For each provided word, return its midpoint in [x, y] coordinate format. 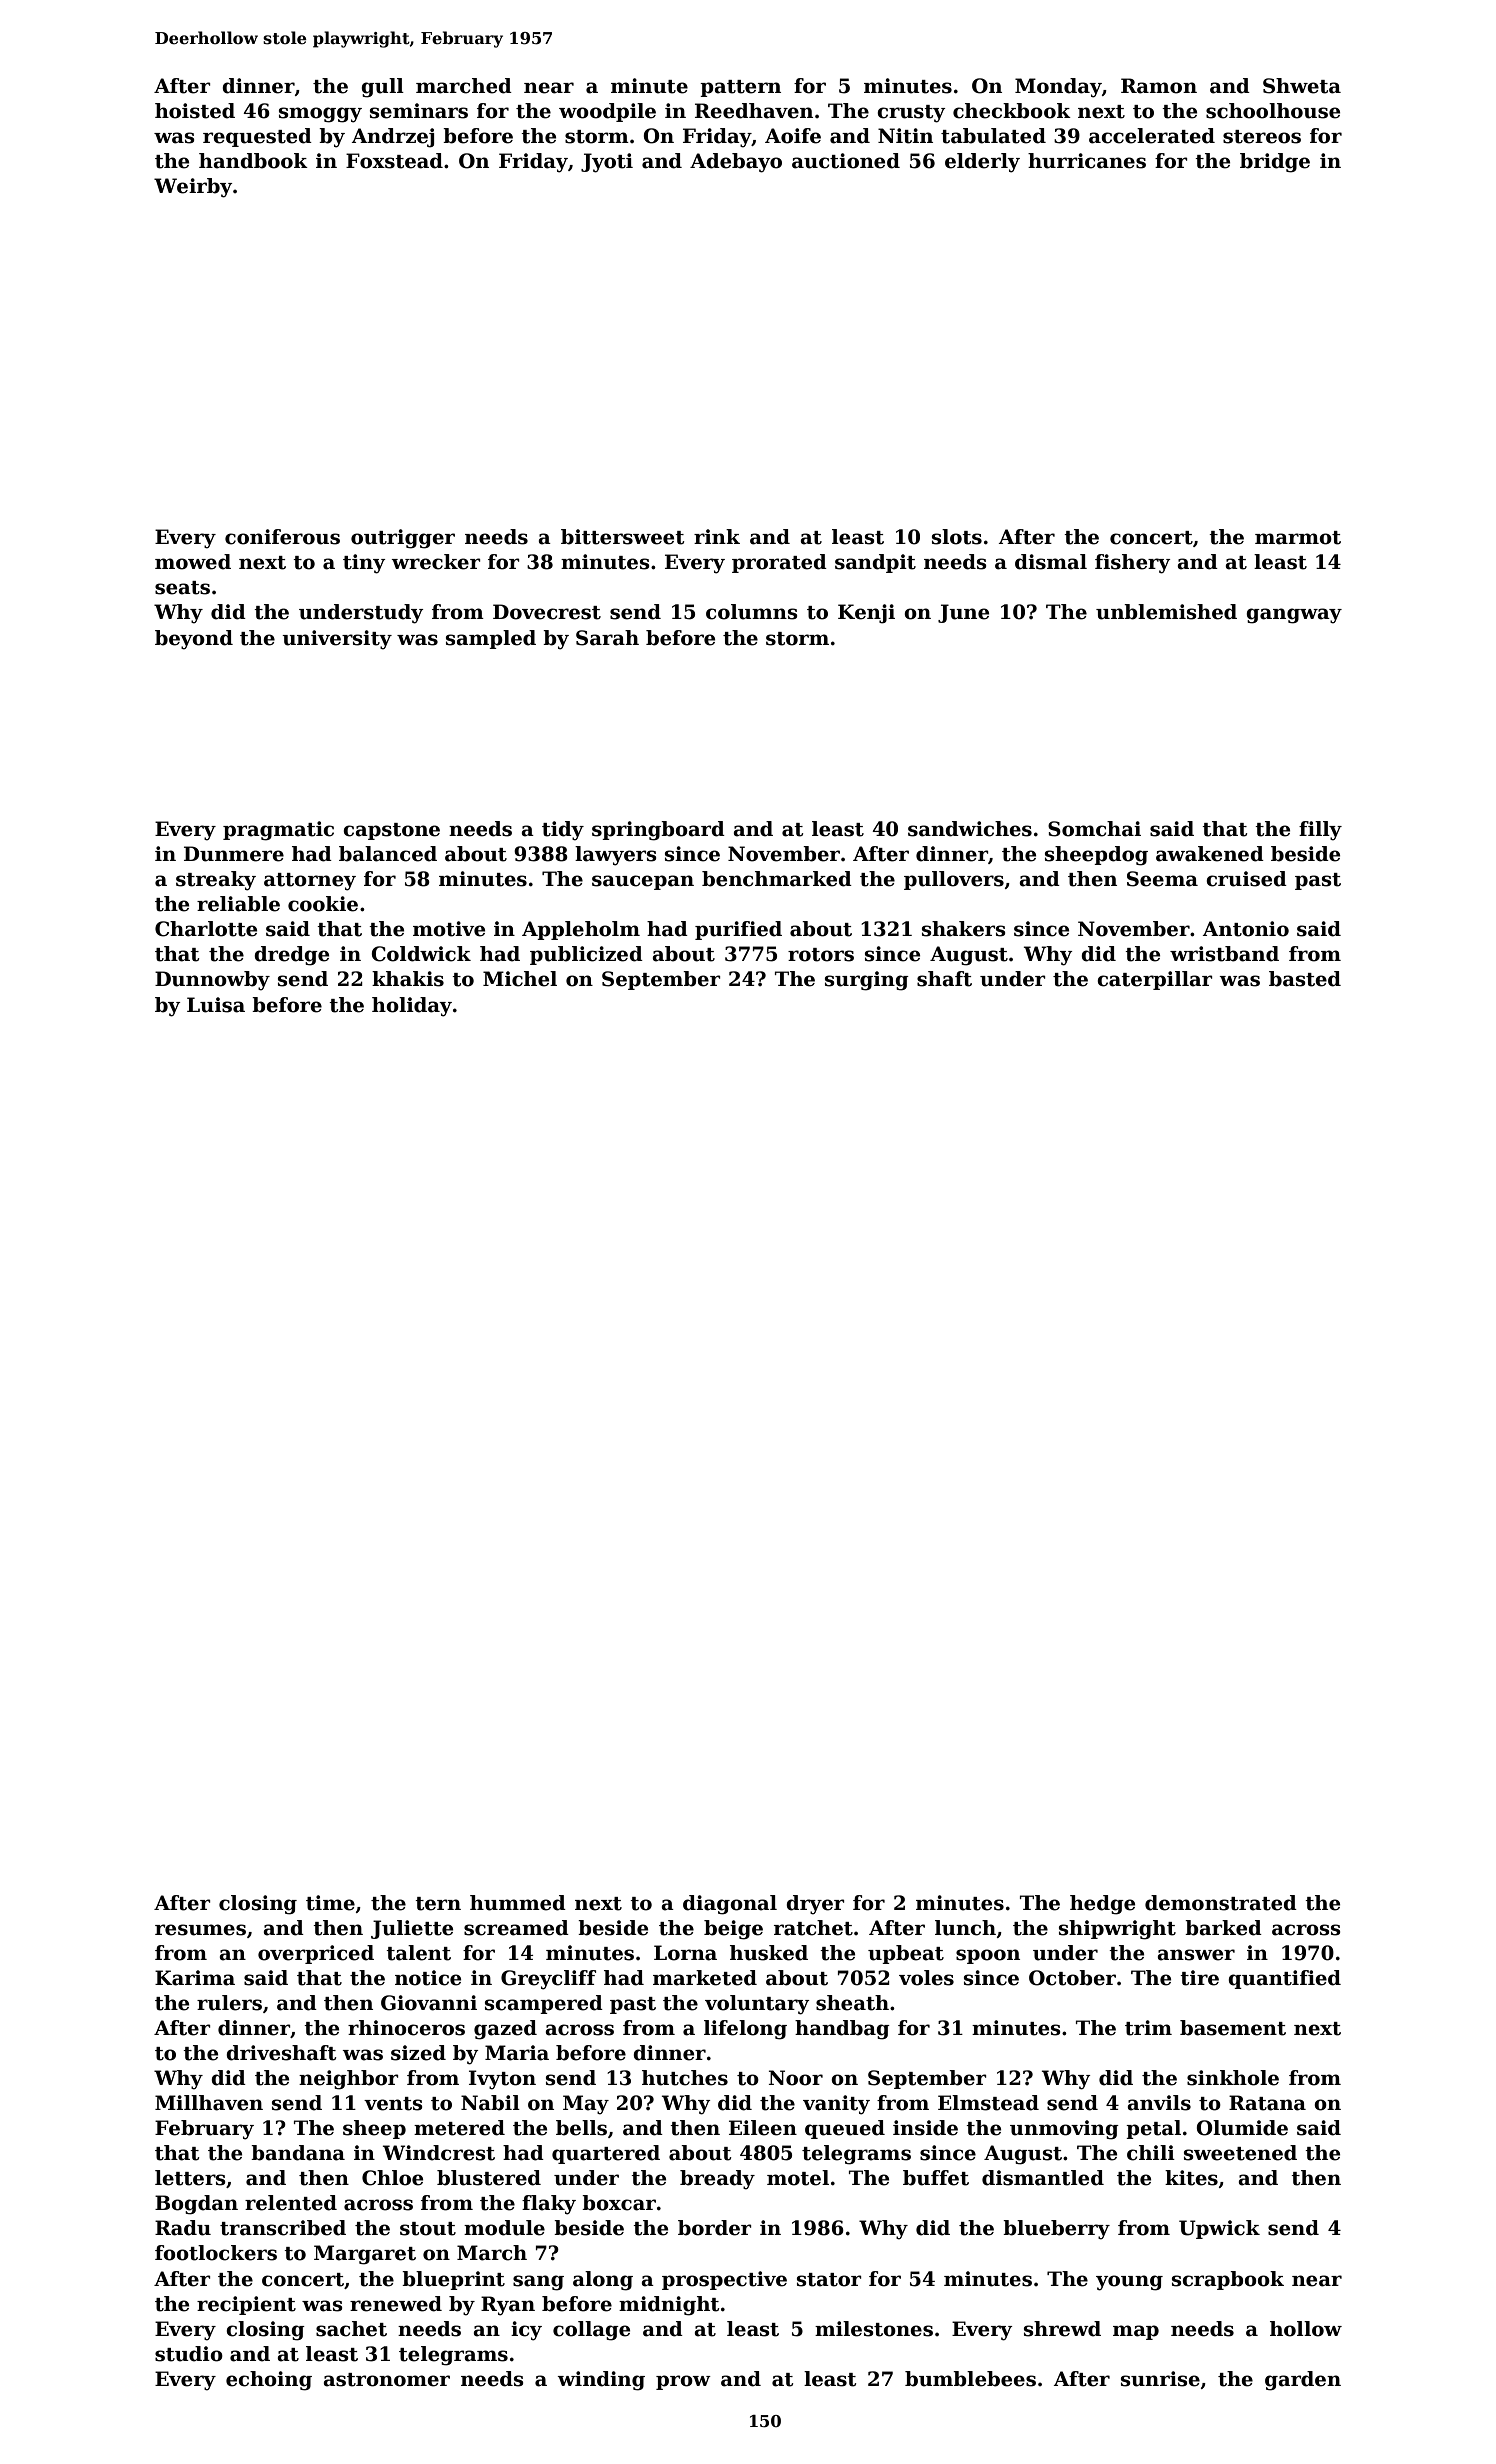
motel [798, 2178]
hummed [518, 1903]
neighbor [349, 2080]
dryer [815, 1905]
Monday [1058, 88]
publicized [586, 955]
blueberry [1056, 2230]
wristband [1224, 954]
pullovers [954, 880]
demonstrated [1221, 1903]
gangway [1294, 616]
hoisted [195, 111]
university [337, 640]
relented [291, 2203]
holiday [412, 1007]
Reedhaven [754, 111]
